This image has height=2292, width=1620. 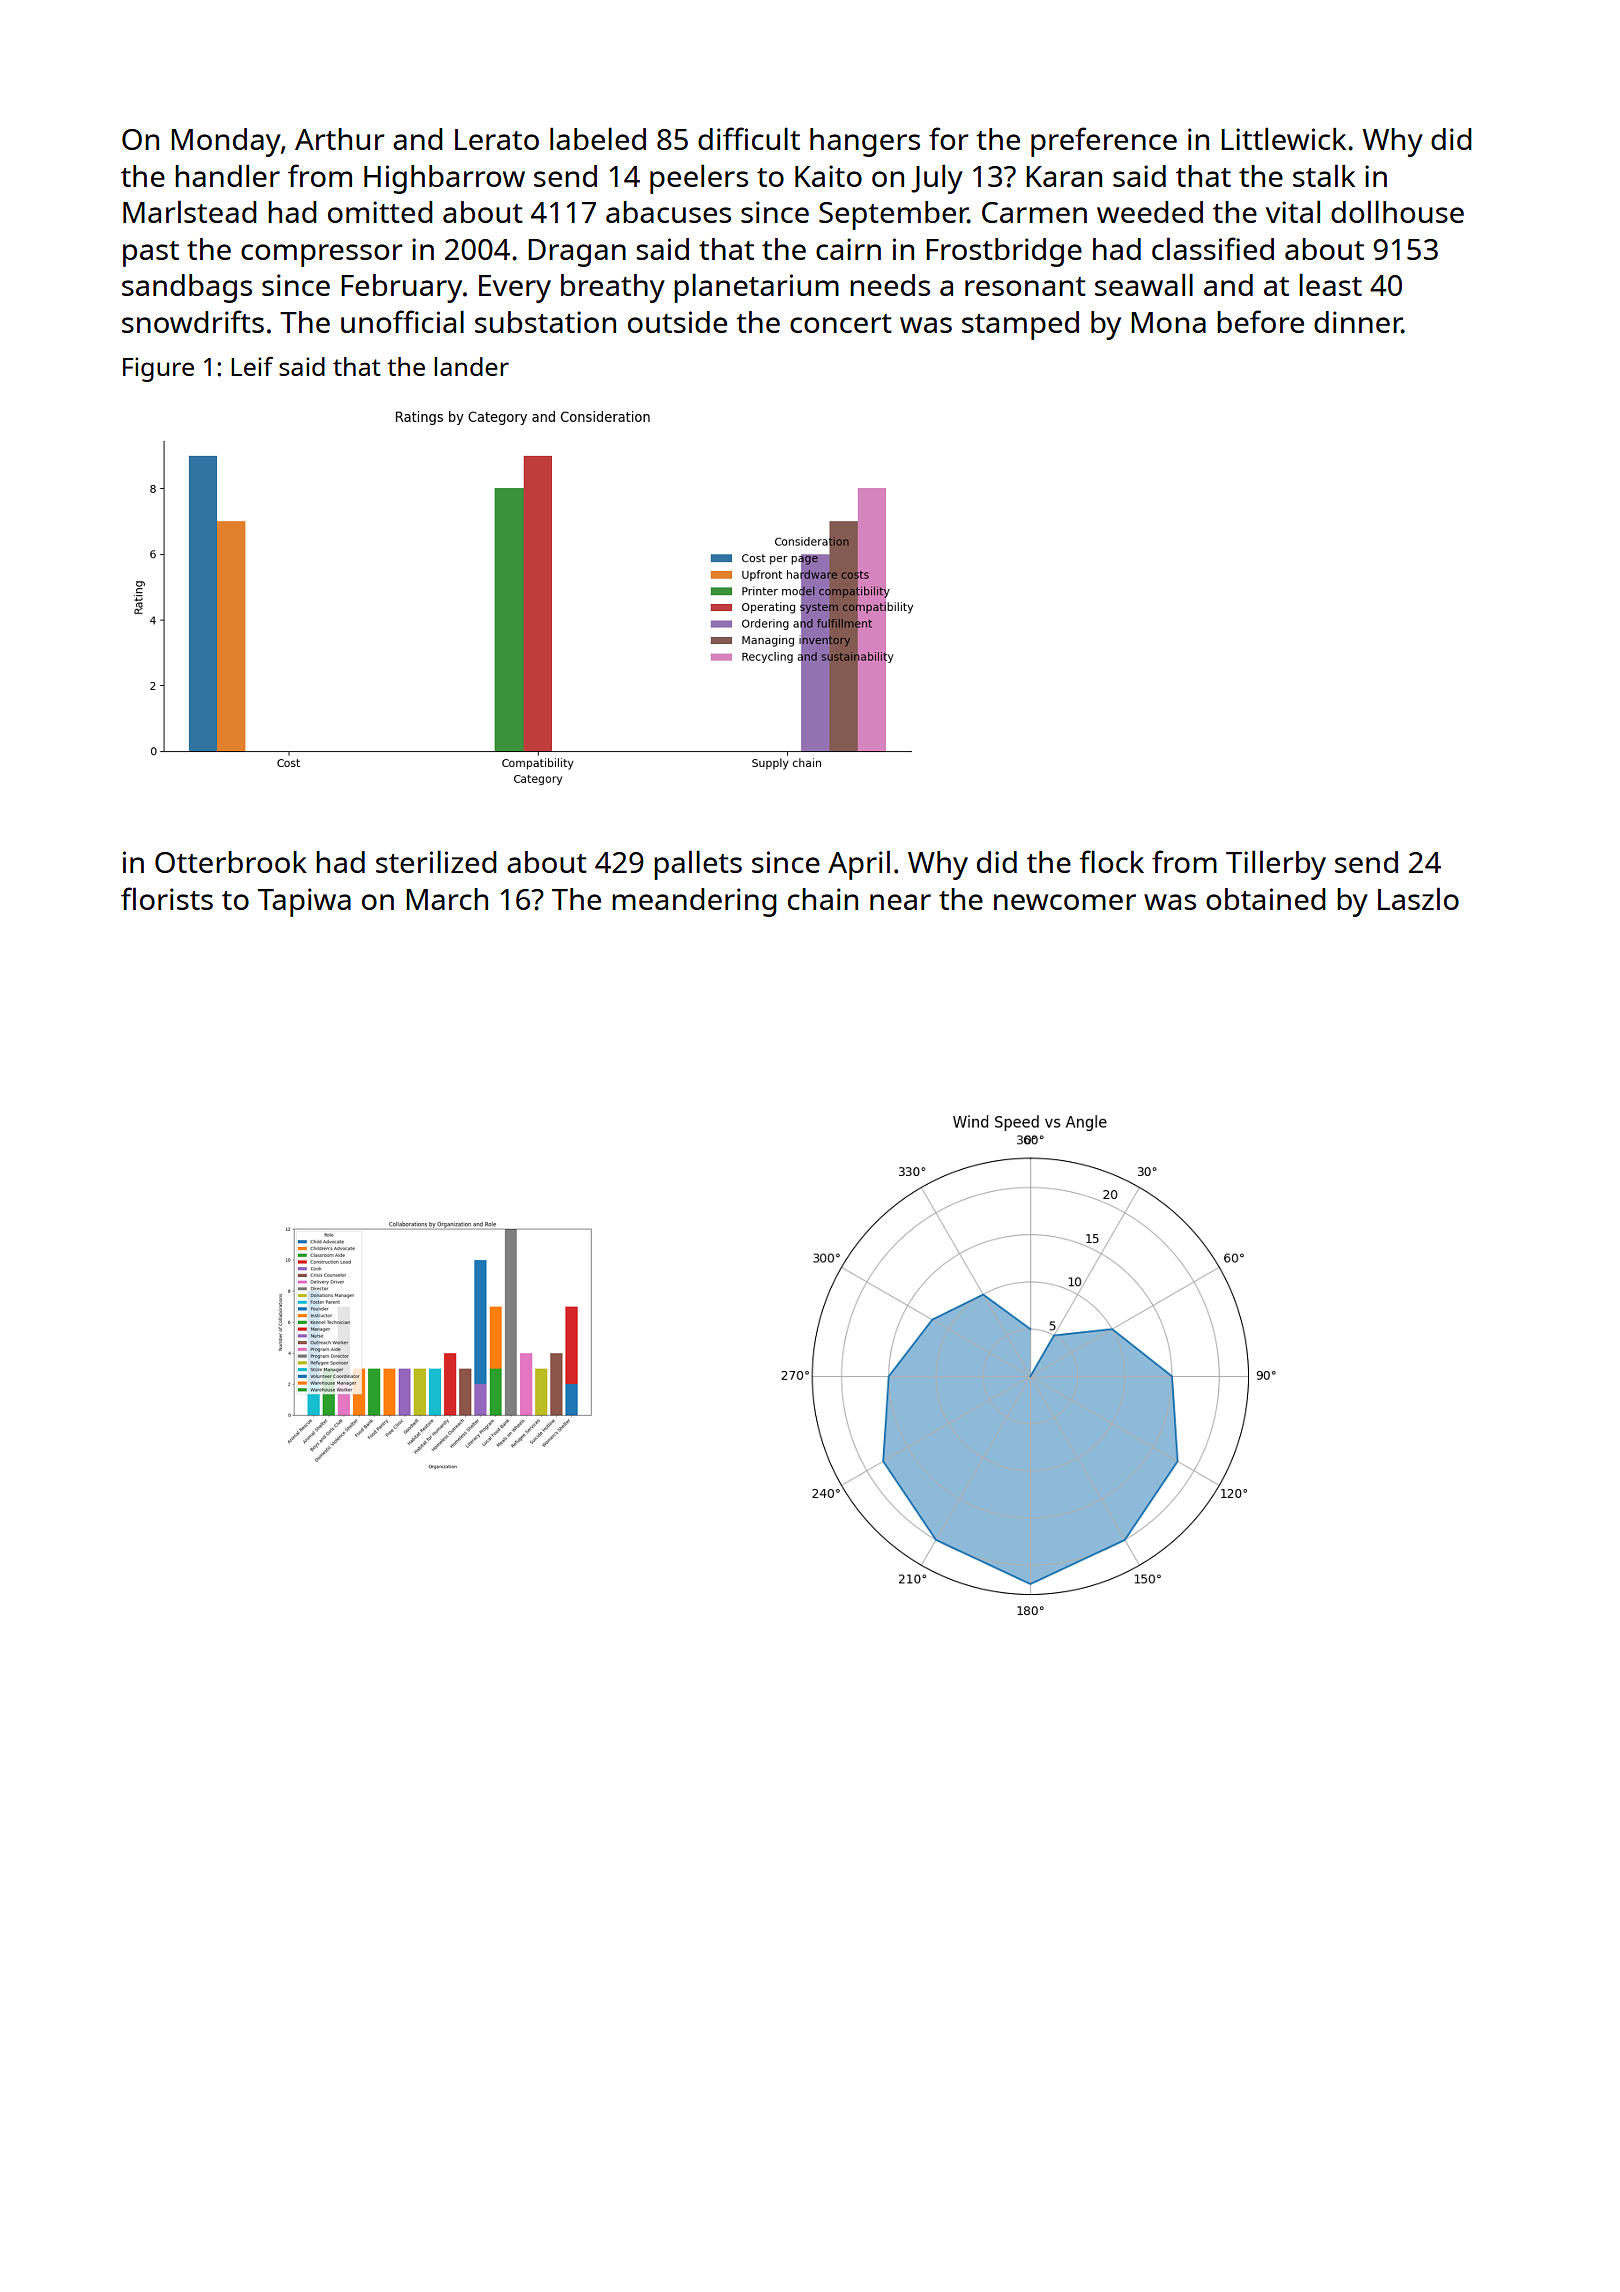 I want to click on Otterbrook, so click(x=231, y=862).
